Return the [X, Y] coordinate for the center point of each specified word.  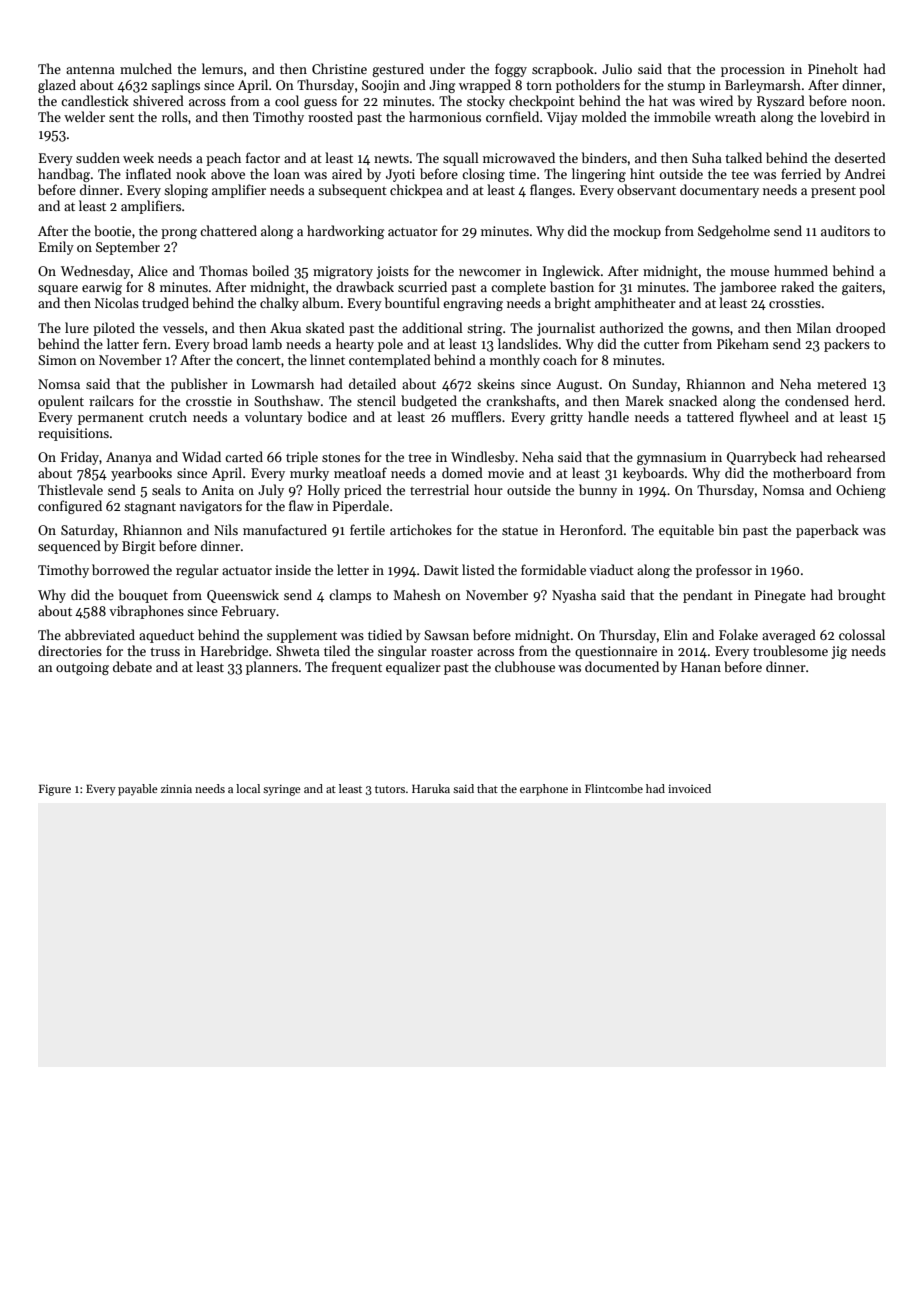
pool [872, 191]
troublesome [790, 650]
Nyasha [574, 596]
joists [393, 272]
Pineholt [833, 68]
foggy [511, 70]
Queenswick [243, 596]
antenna [90, 69]
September [128, 248]
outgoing [82, 668]
